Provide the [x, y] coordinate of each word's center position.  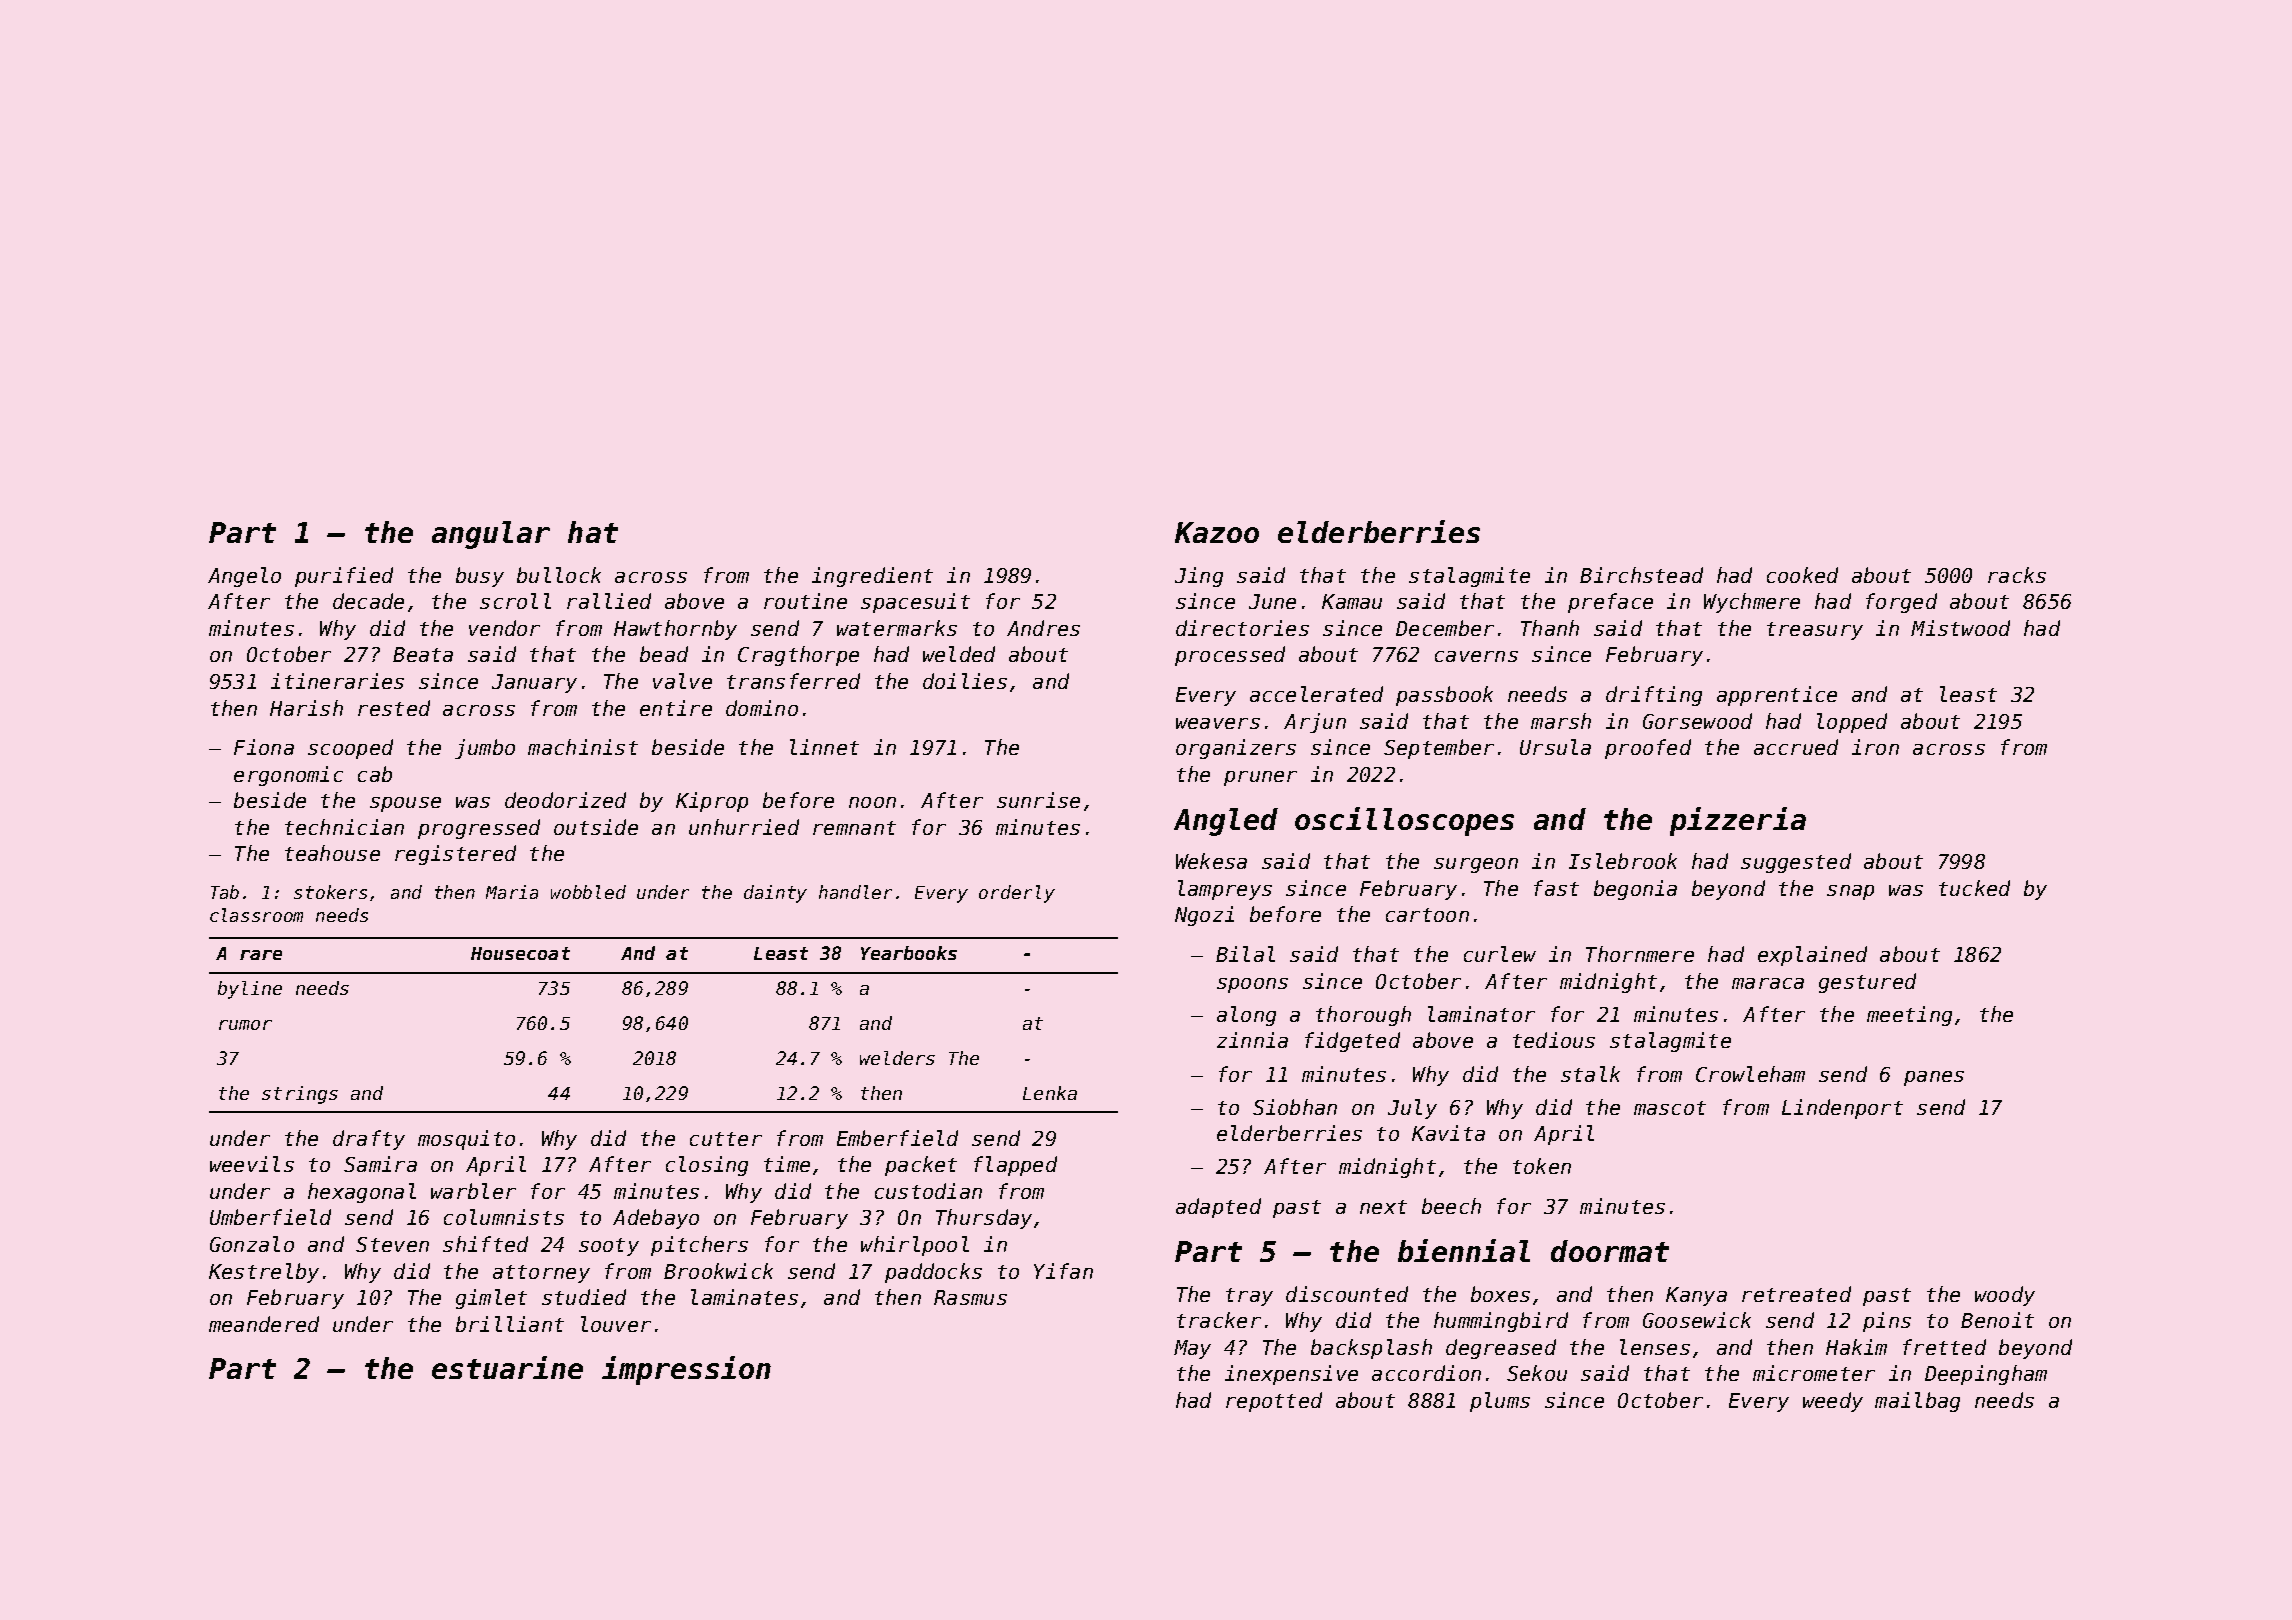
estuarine [507, 1367]
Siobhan [1295, 1107]
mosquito [466, 1140]
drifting [1654, 696]
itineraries [337, 681]
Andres [1043, 628]
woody [2005, 1296]
